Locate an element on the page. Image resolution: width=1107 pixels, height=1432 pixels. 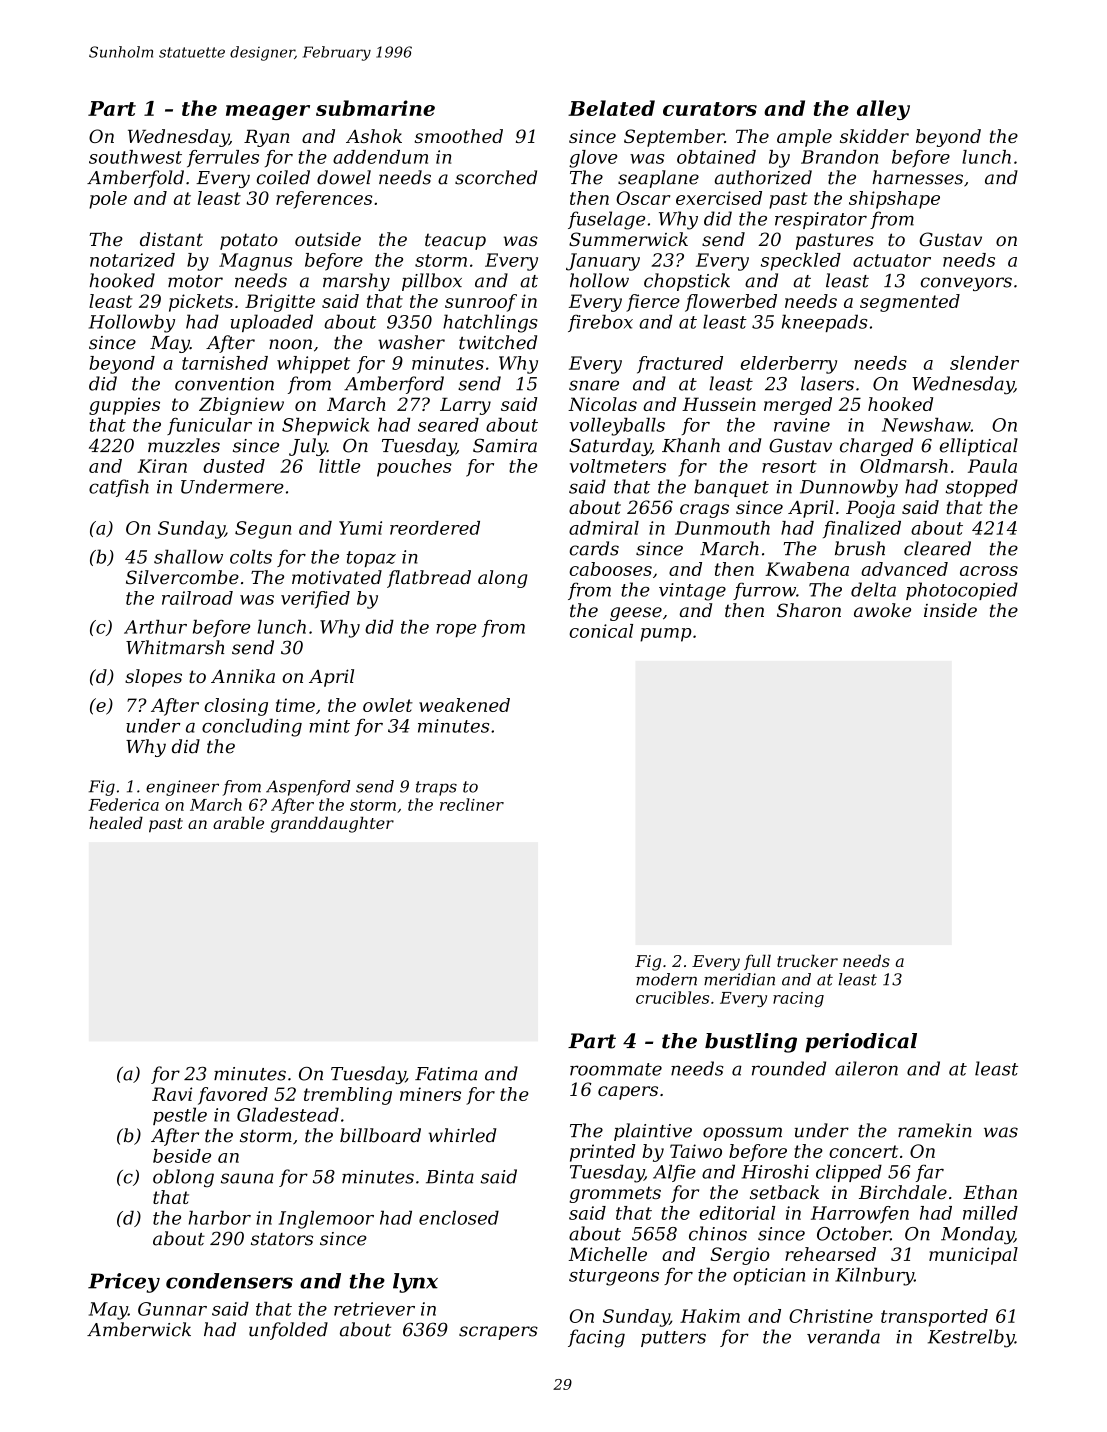
trembling is located at coordinates (348, 1096).
